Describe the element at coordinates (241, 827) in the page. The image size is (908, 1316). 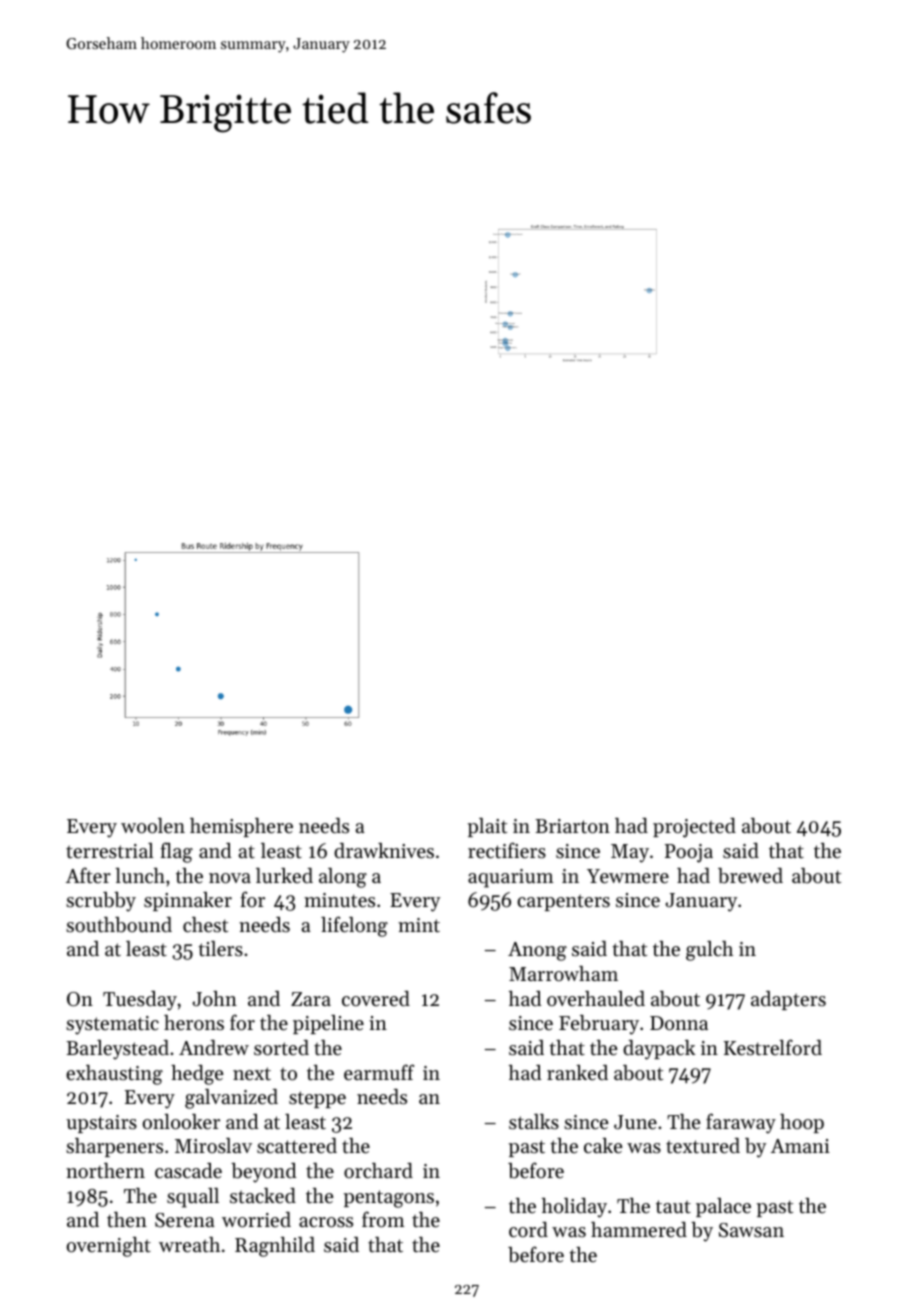
I see `hemisphere` at that location.
